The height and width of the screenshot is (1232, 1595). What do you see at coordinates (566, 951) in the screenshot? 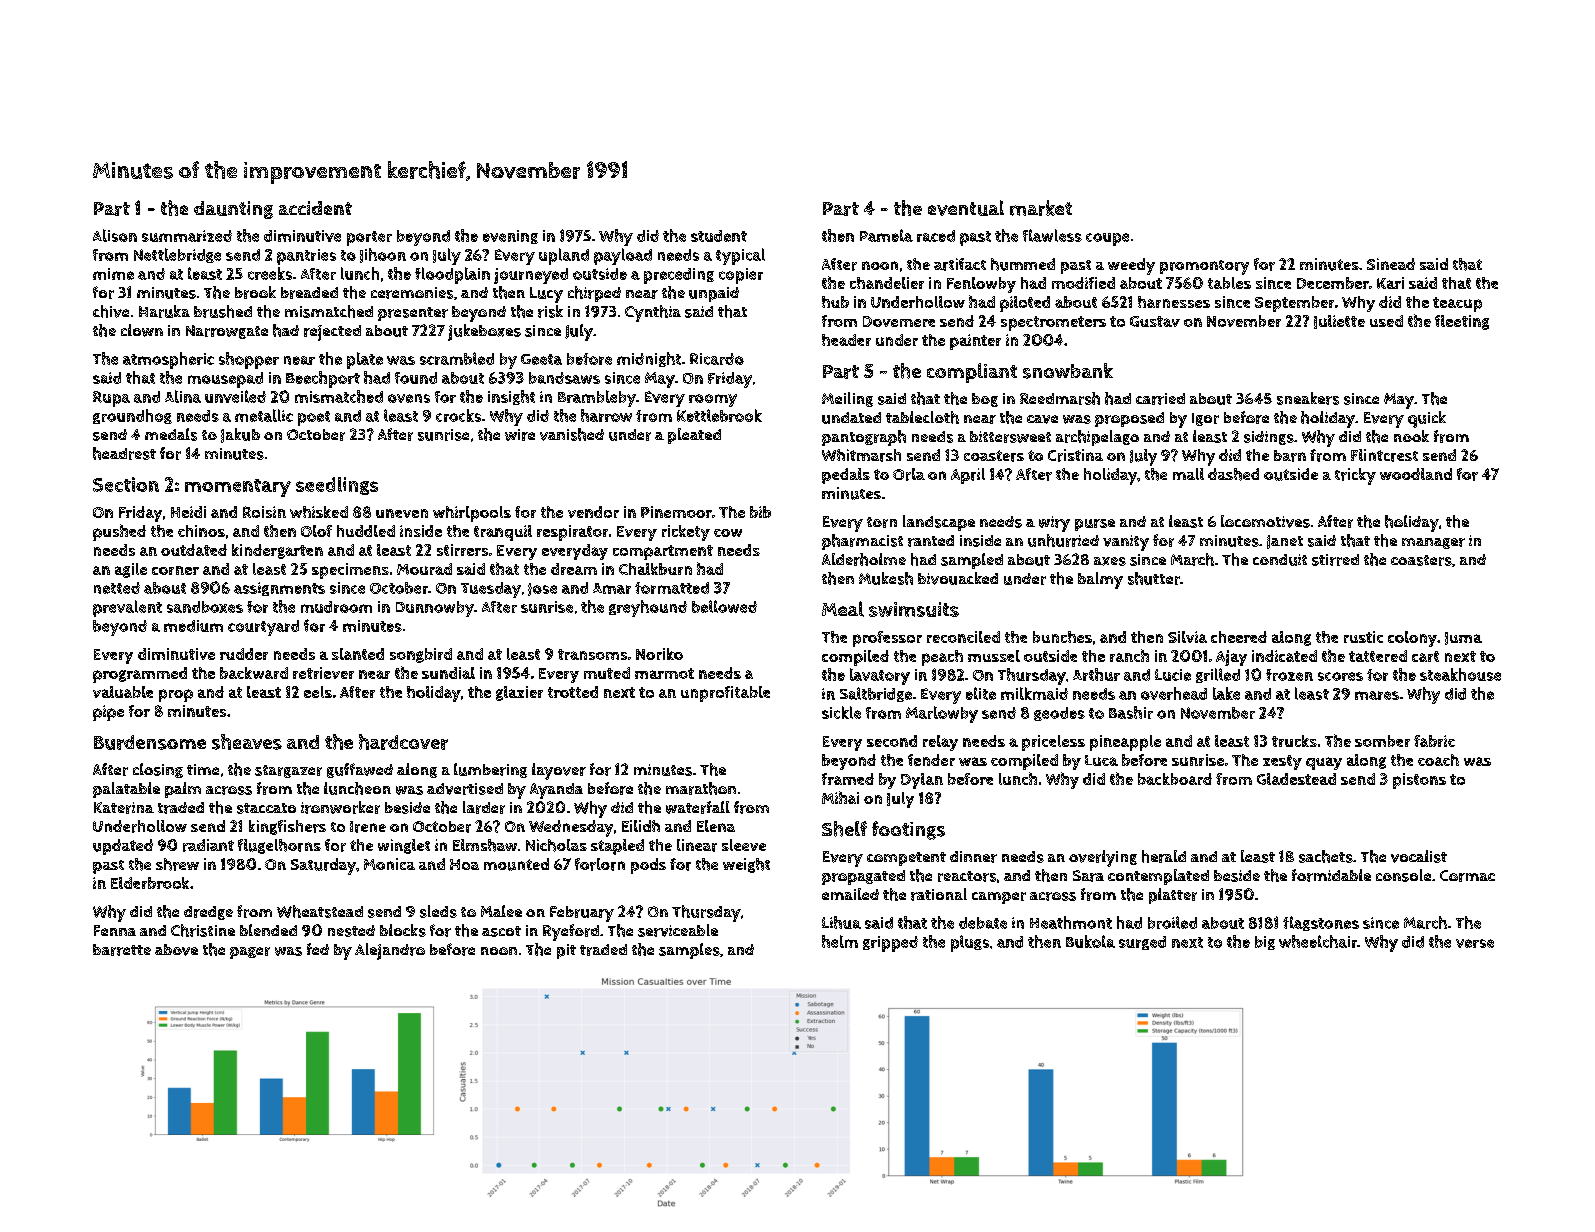
I see `pit` at bounding box center [566, 951].
